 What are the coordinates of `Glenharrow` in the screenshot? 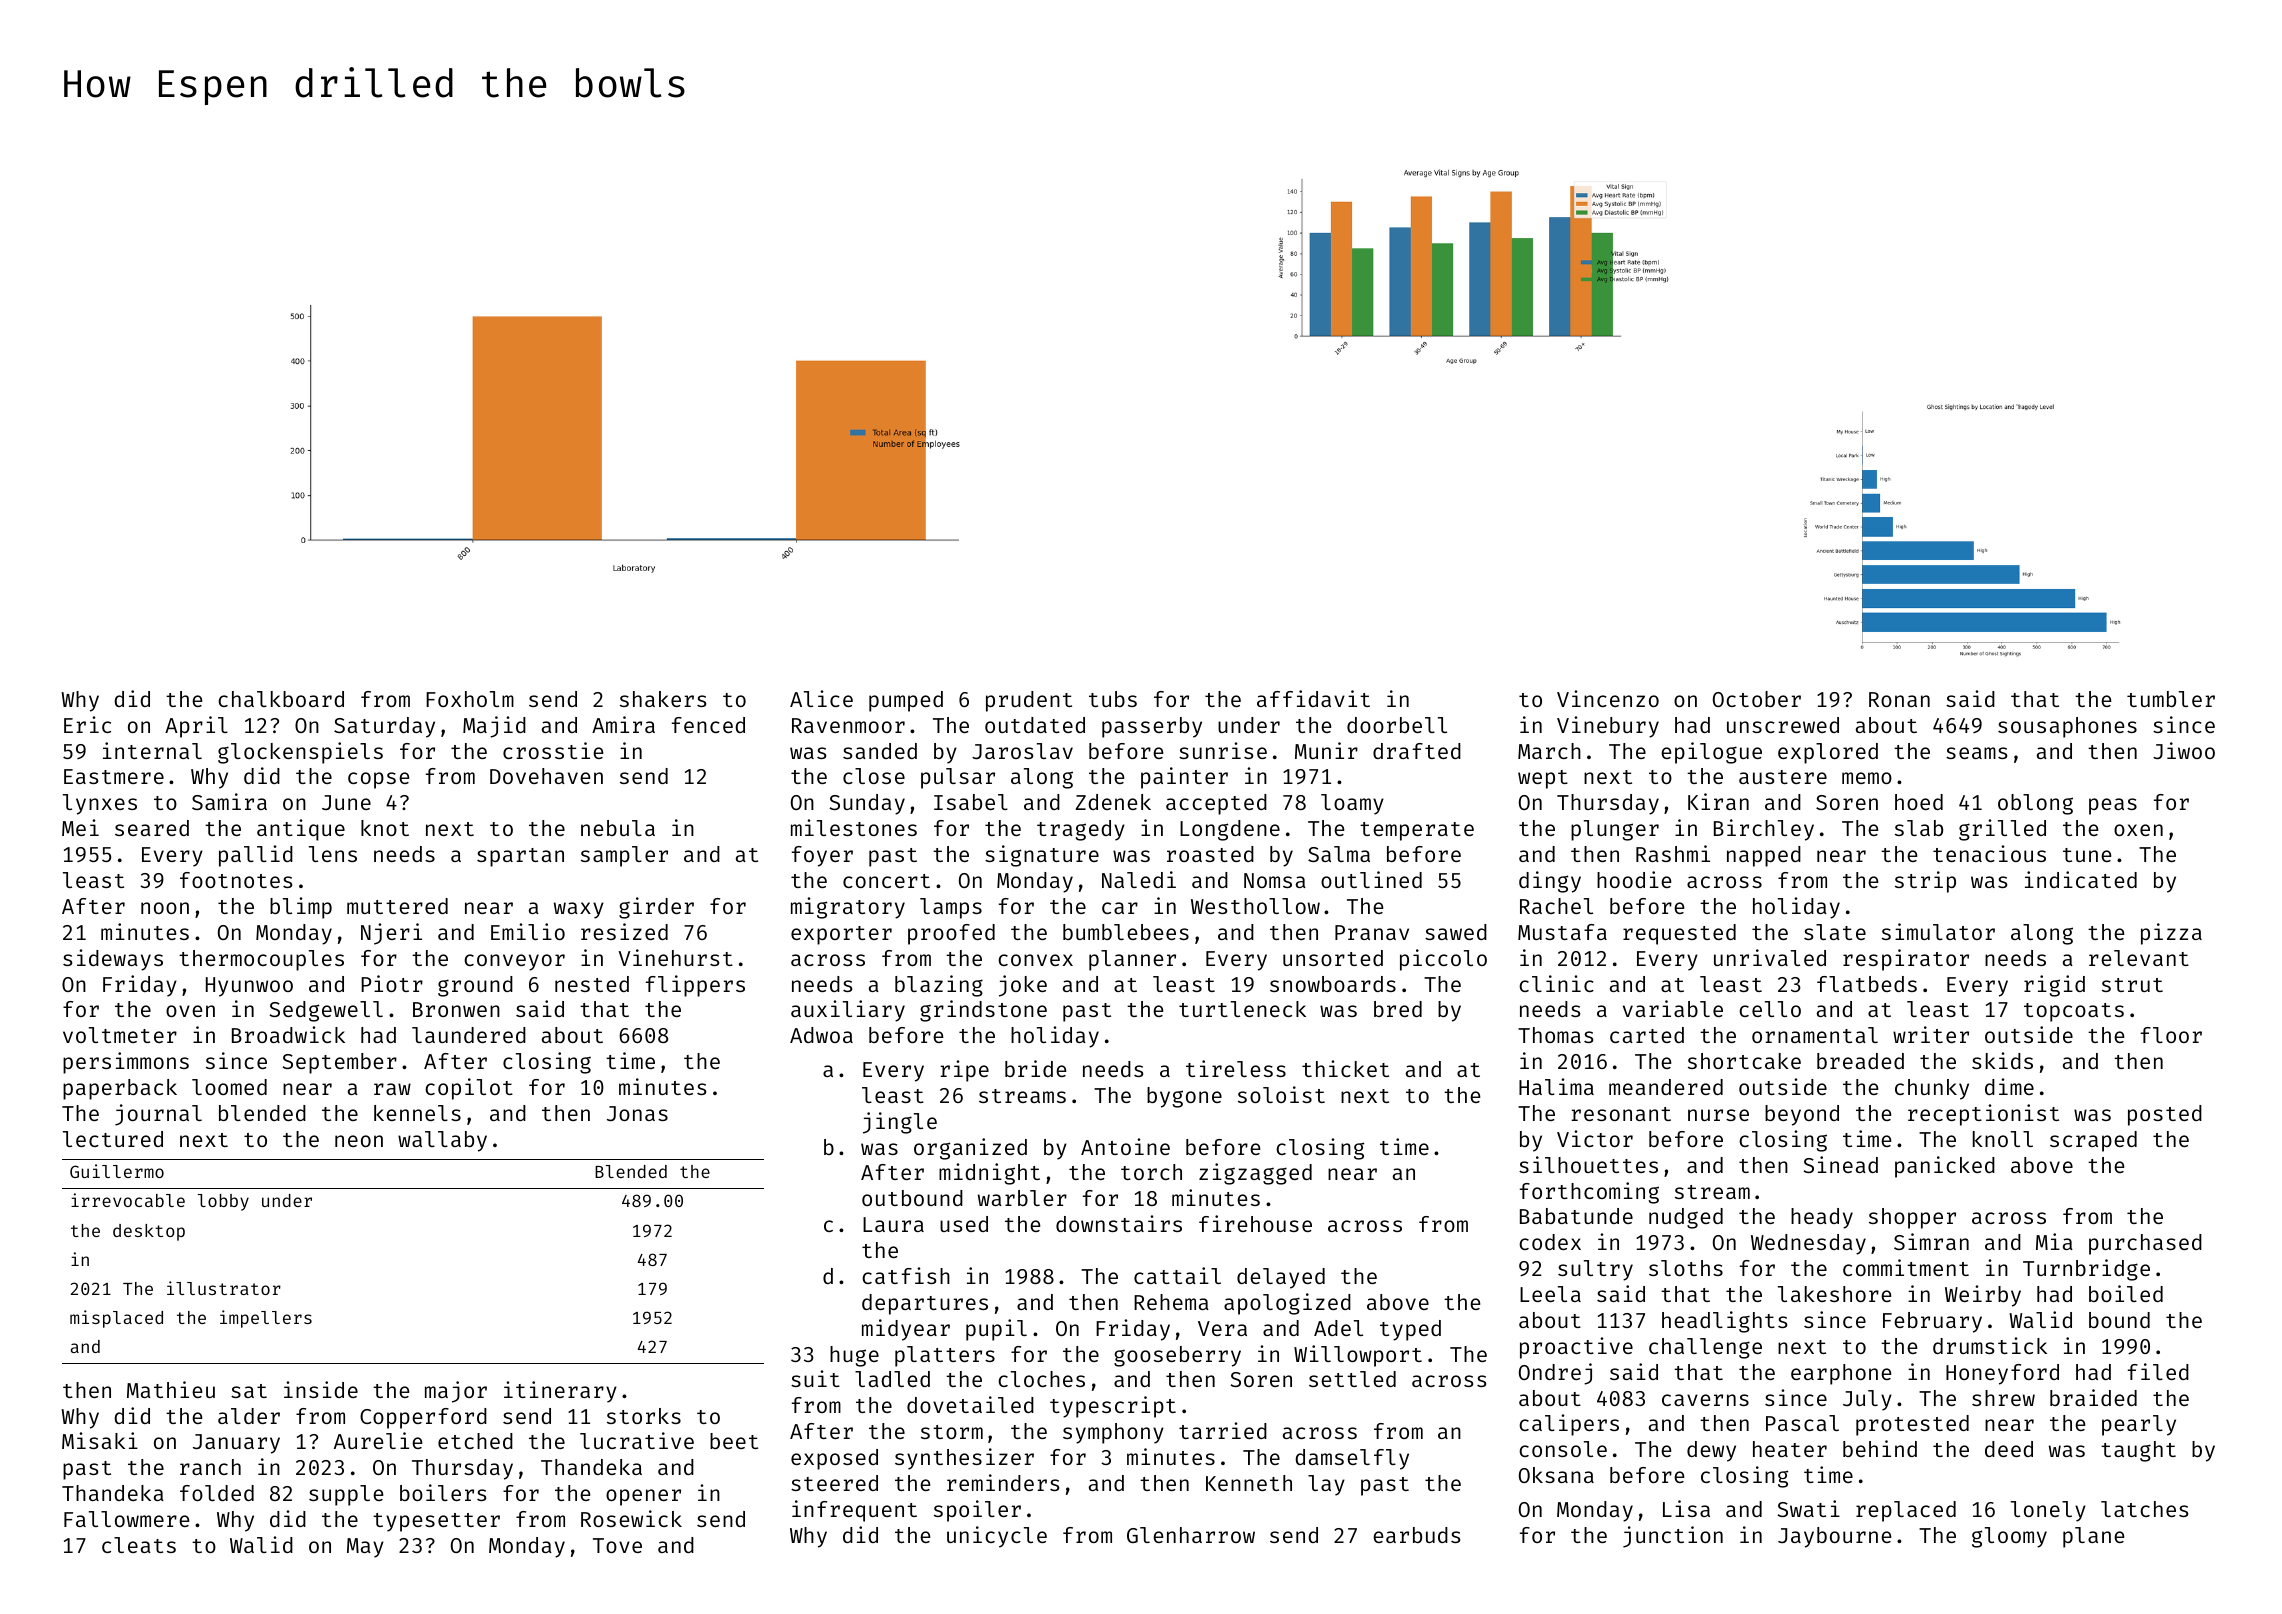 It's located at (1191, 1535).
